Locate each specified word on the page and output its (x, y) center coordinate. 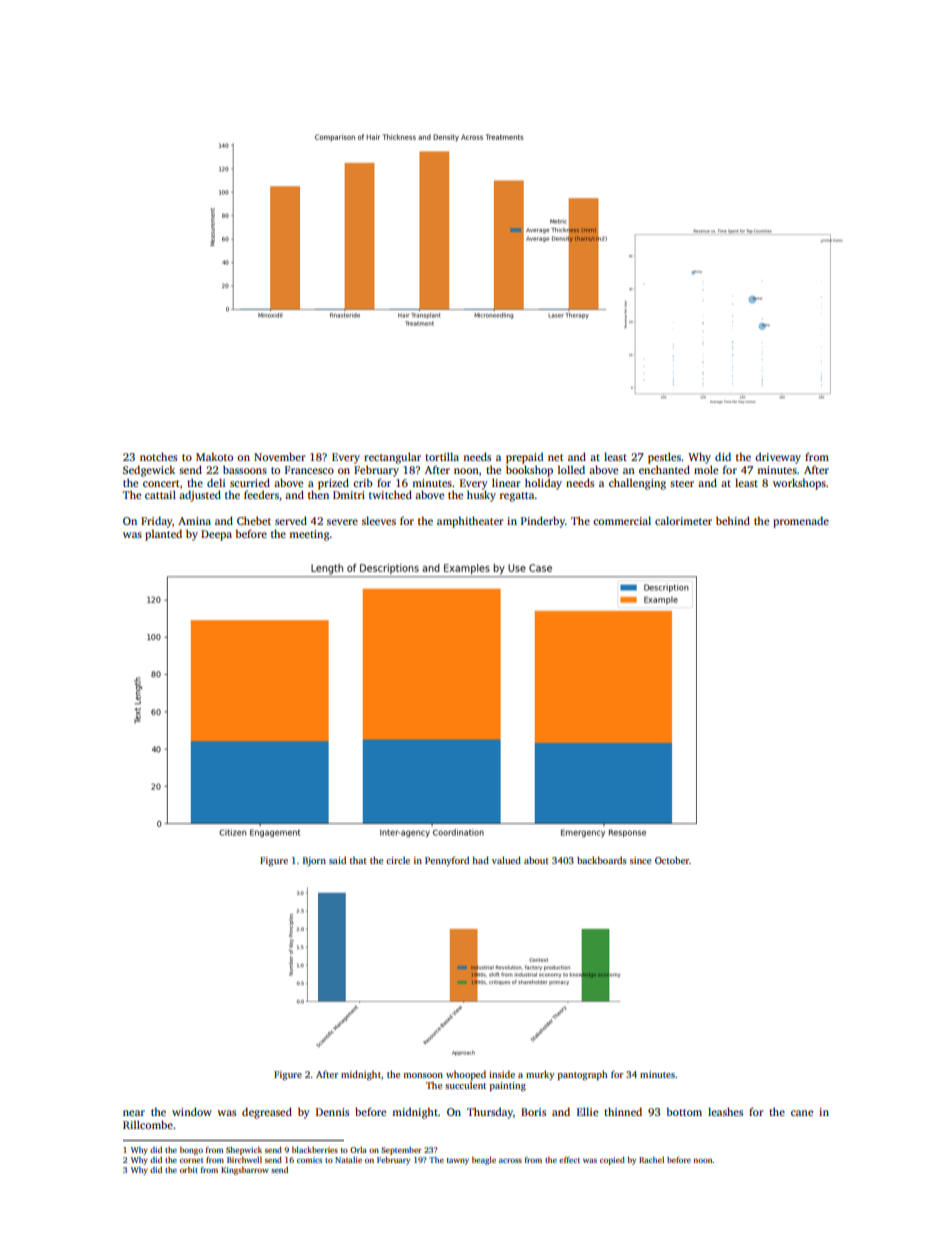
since (640, 860)
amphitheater (470, 522)
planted (163, 535)
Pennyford (447, 861)
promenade (801, 522)
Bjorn (314, 861)
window (192, 1111)
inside (502, 1074)
